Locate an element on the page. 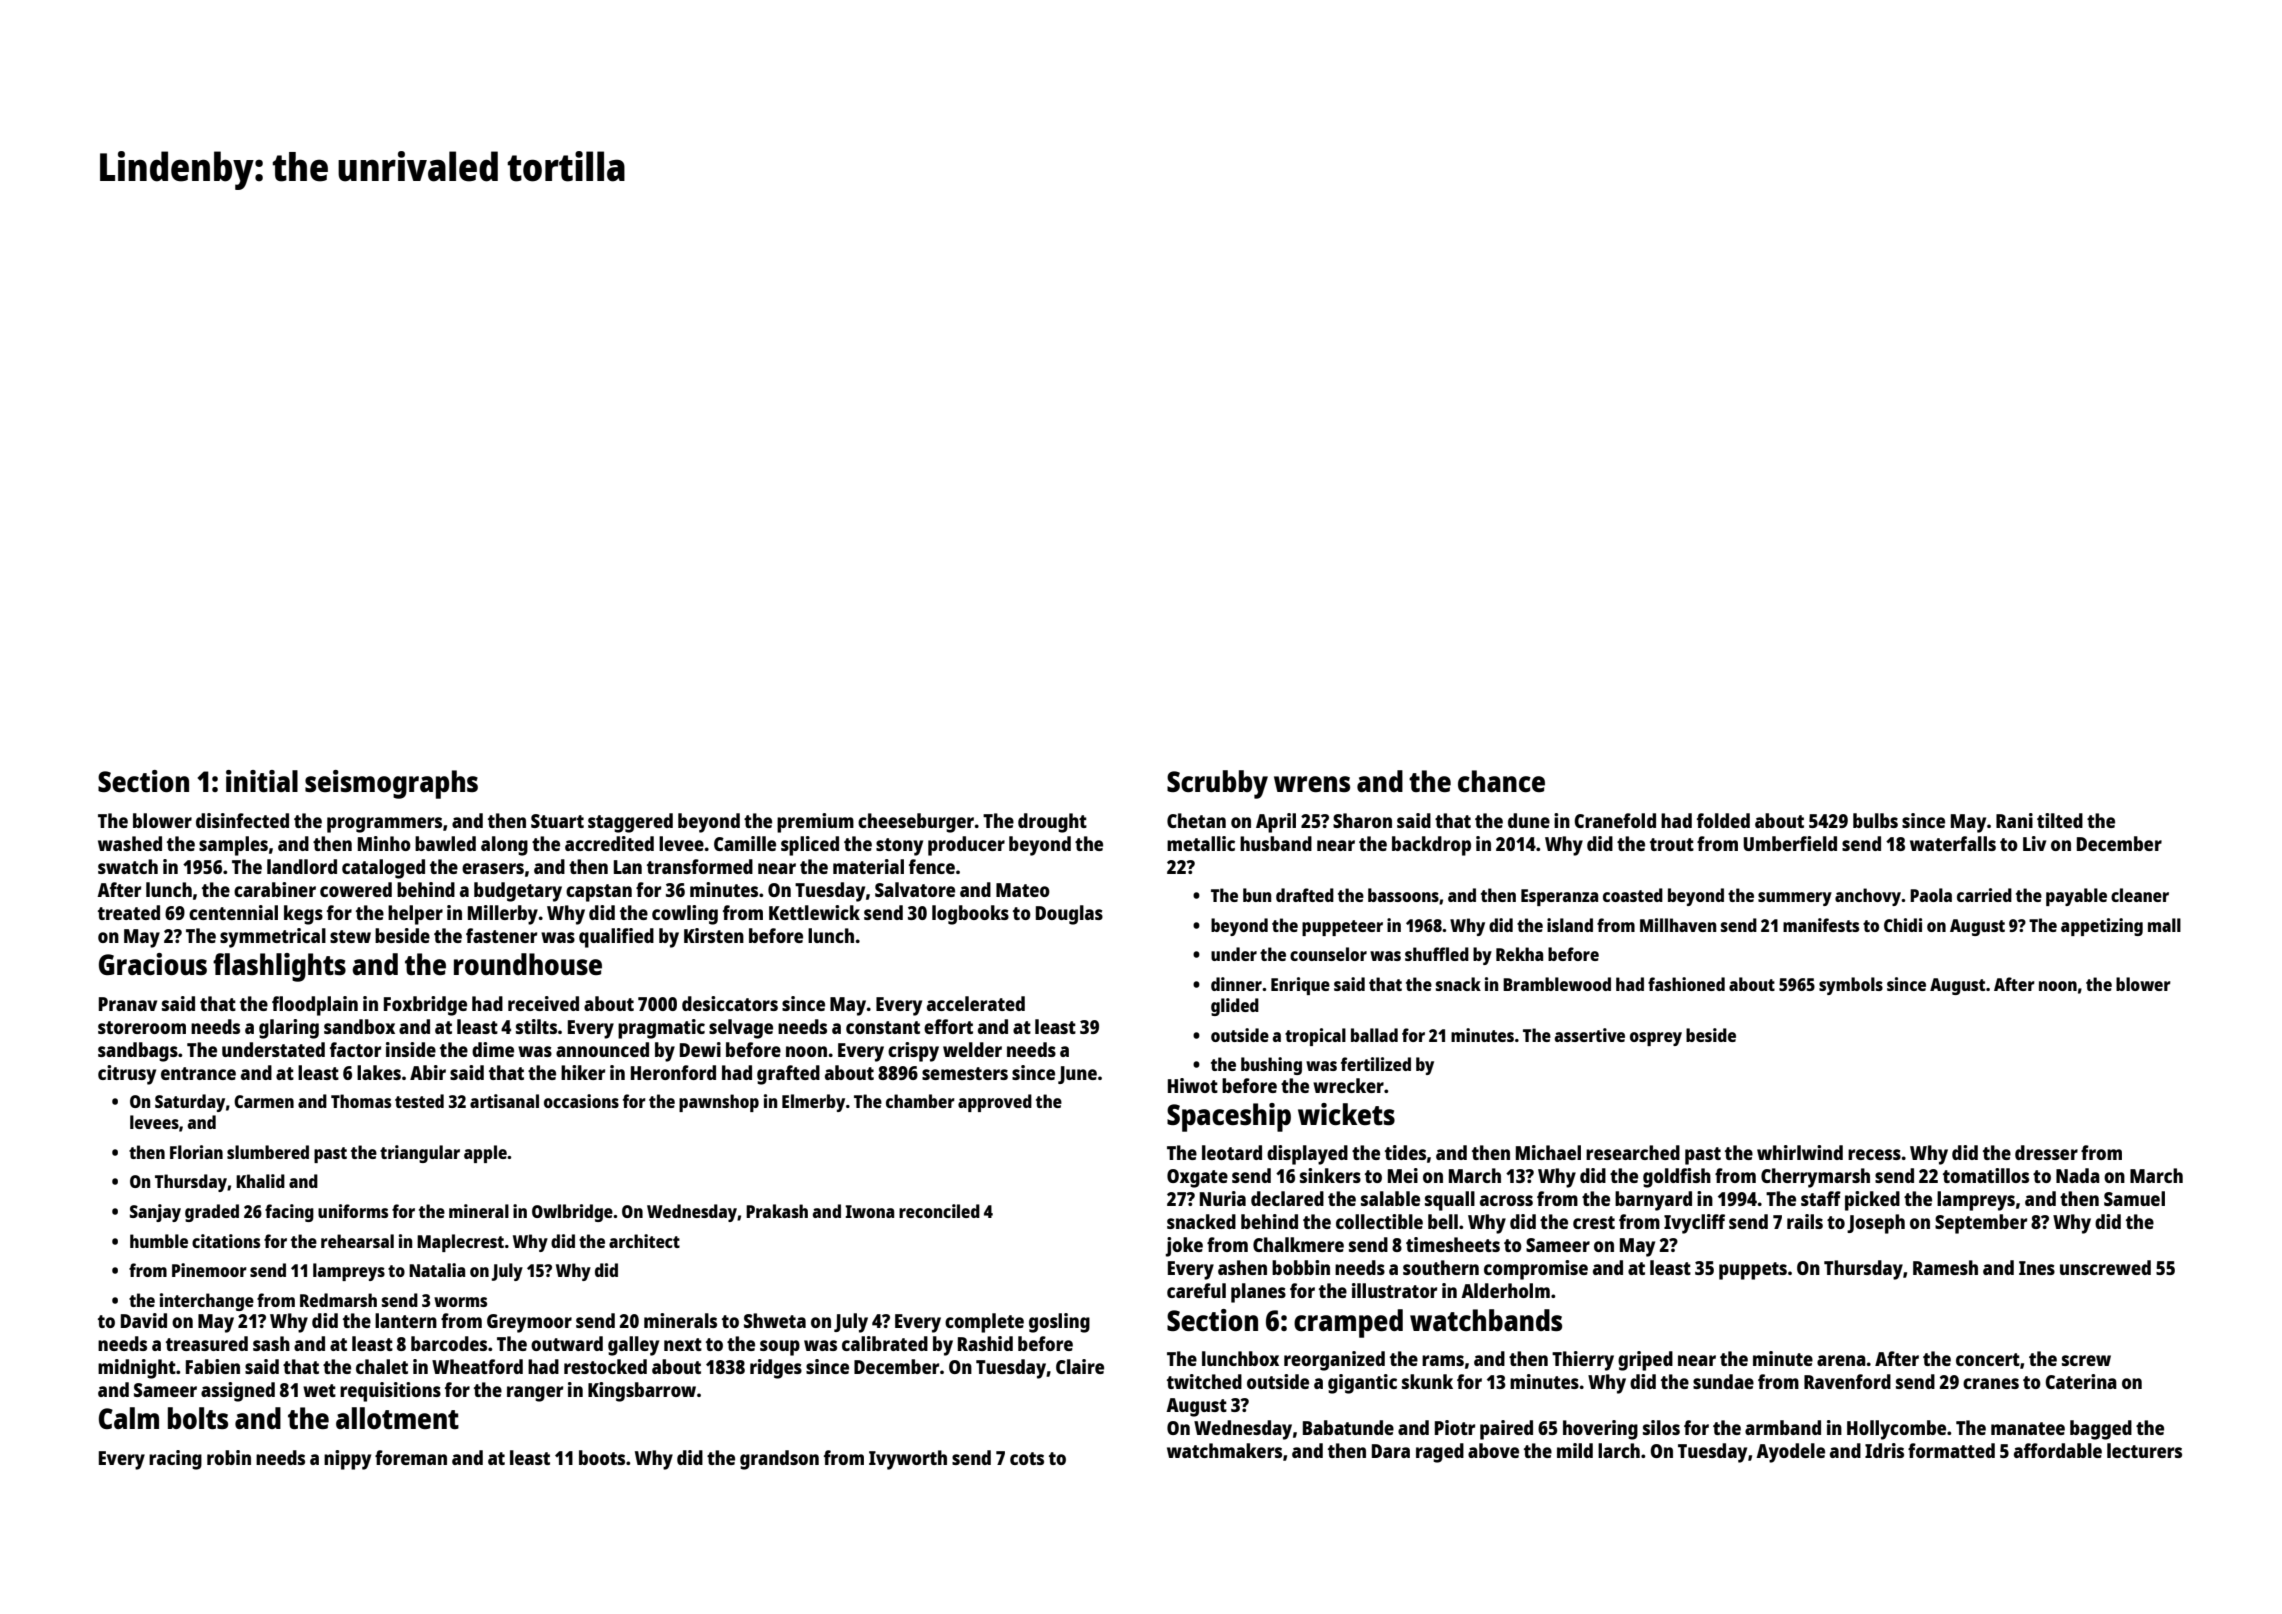 This page has height=1614, width=2282. ranger is located at coordinates (535, 1394).
